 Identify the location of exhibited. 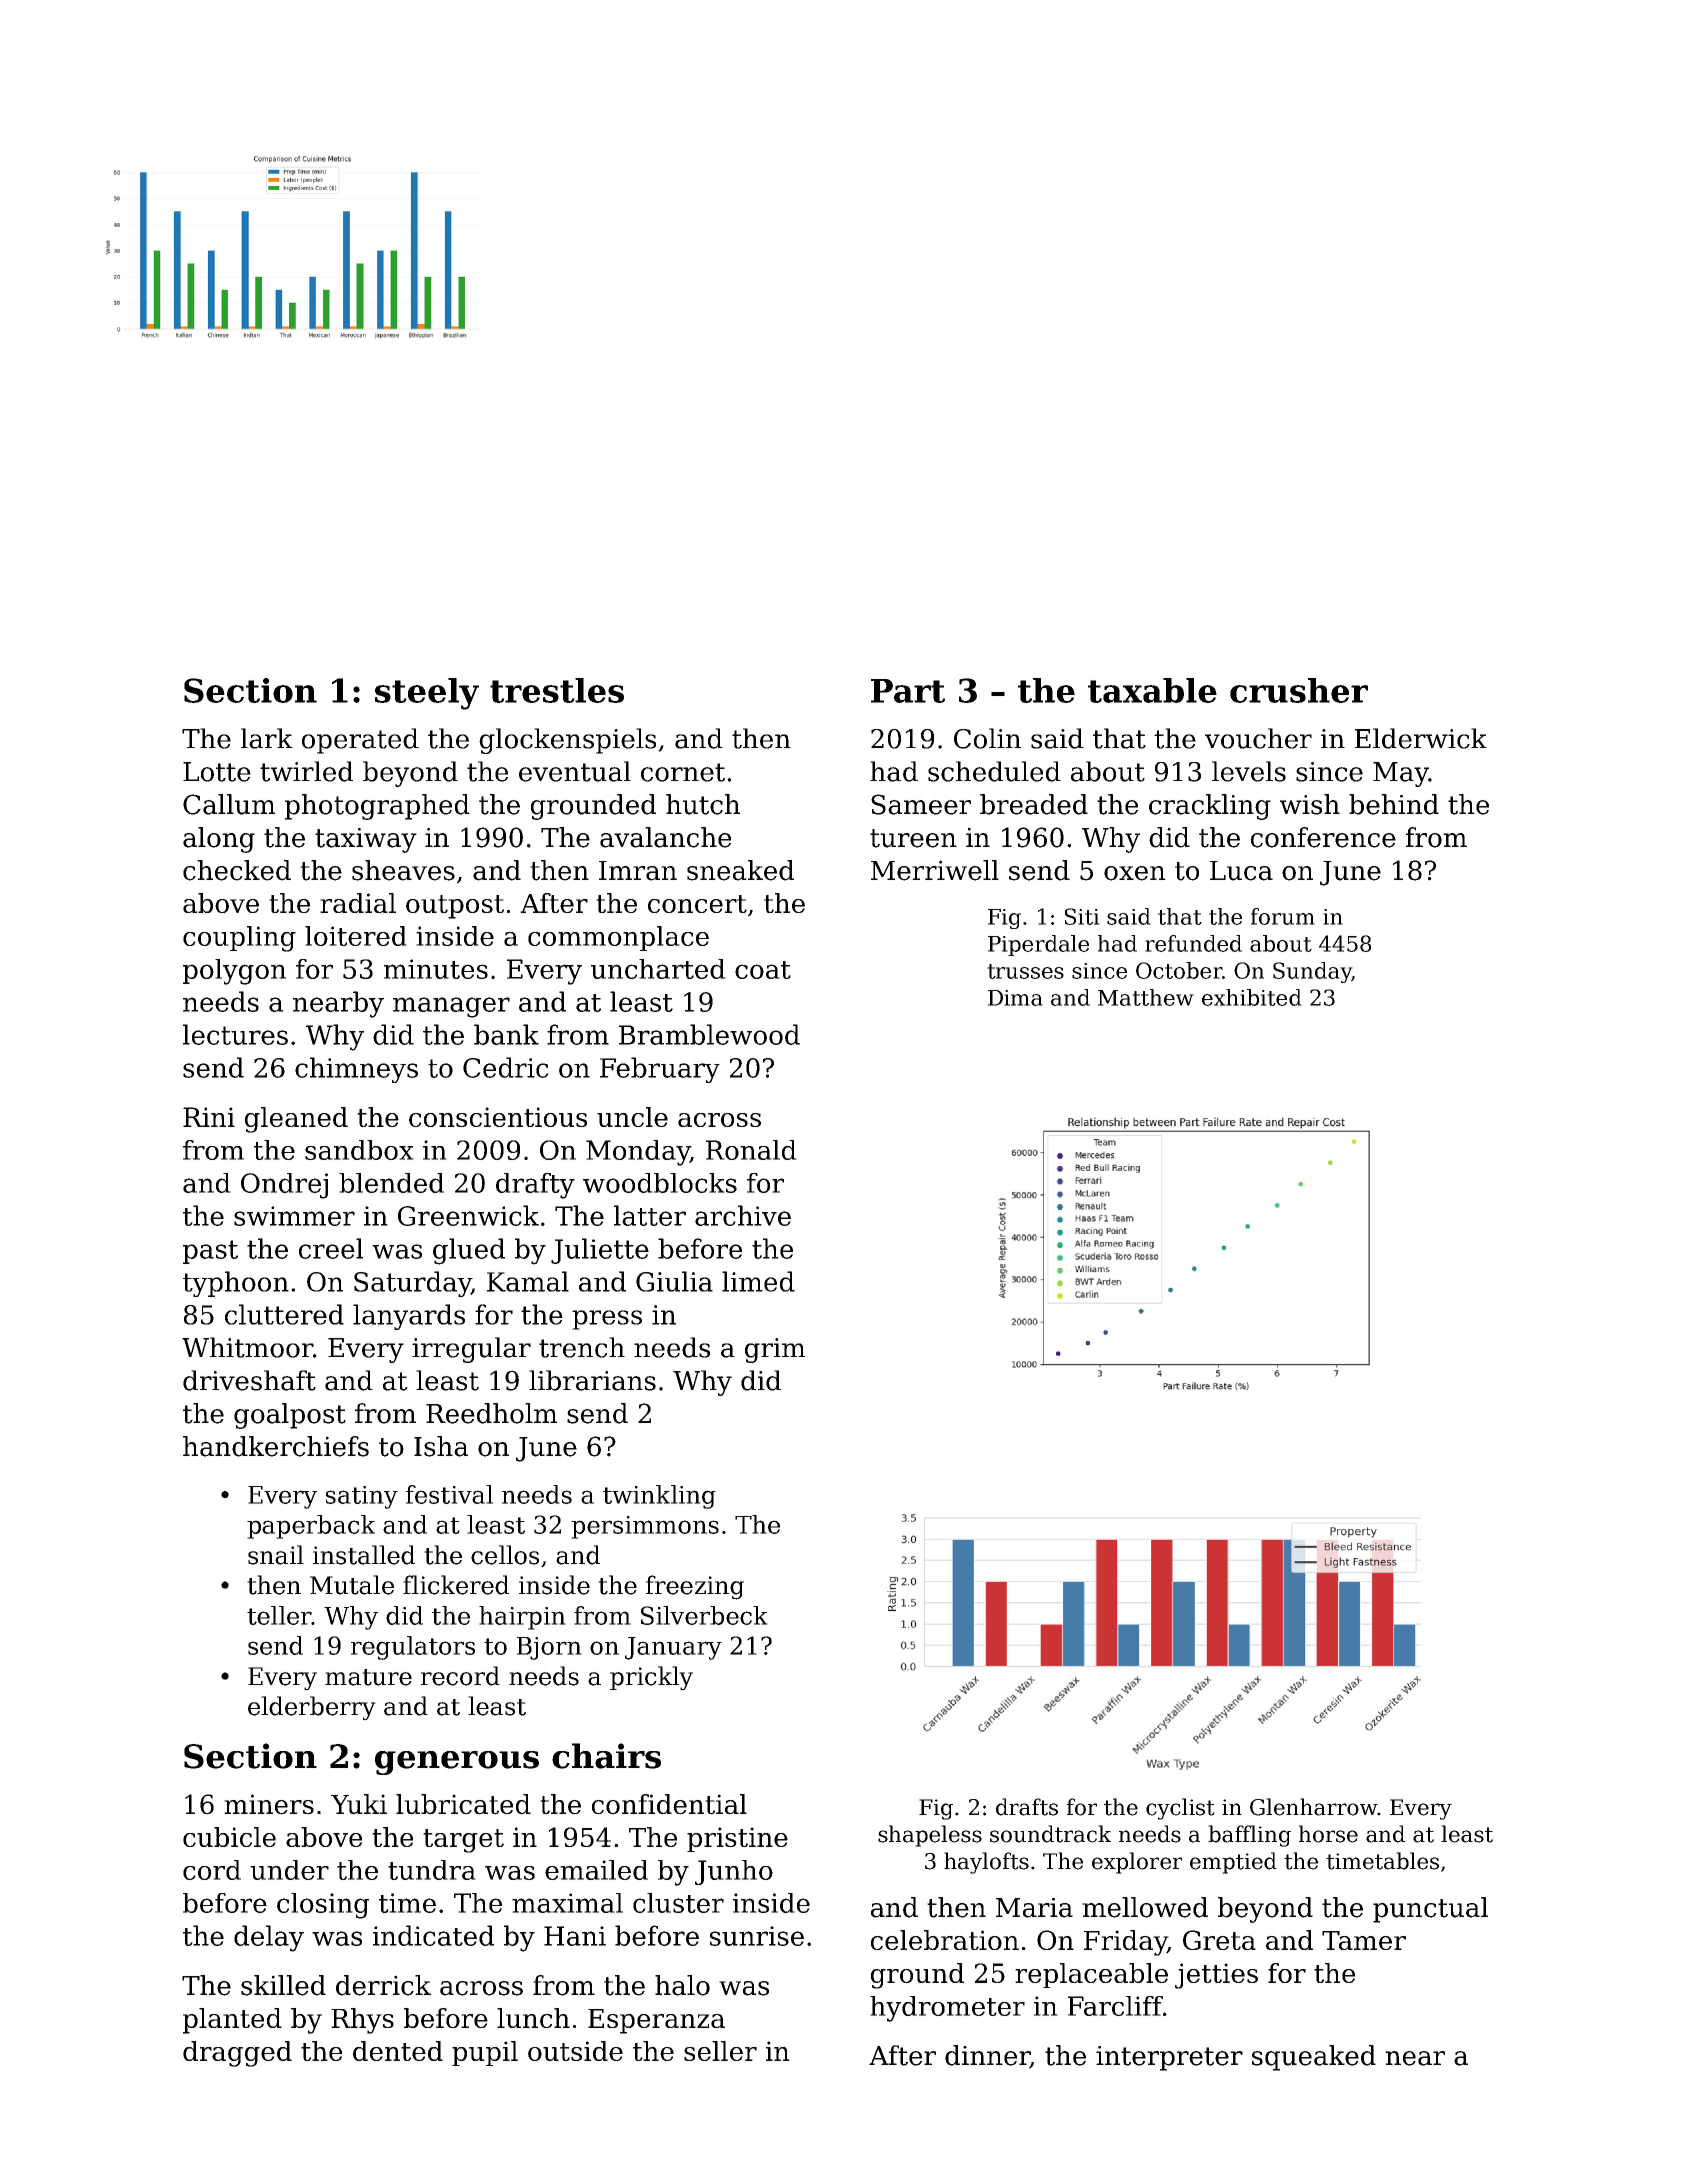
(1252, 997).
